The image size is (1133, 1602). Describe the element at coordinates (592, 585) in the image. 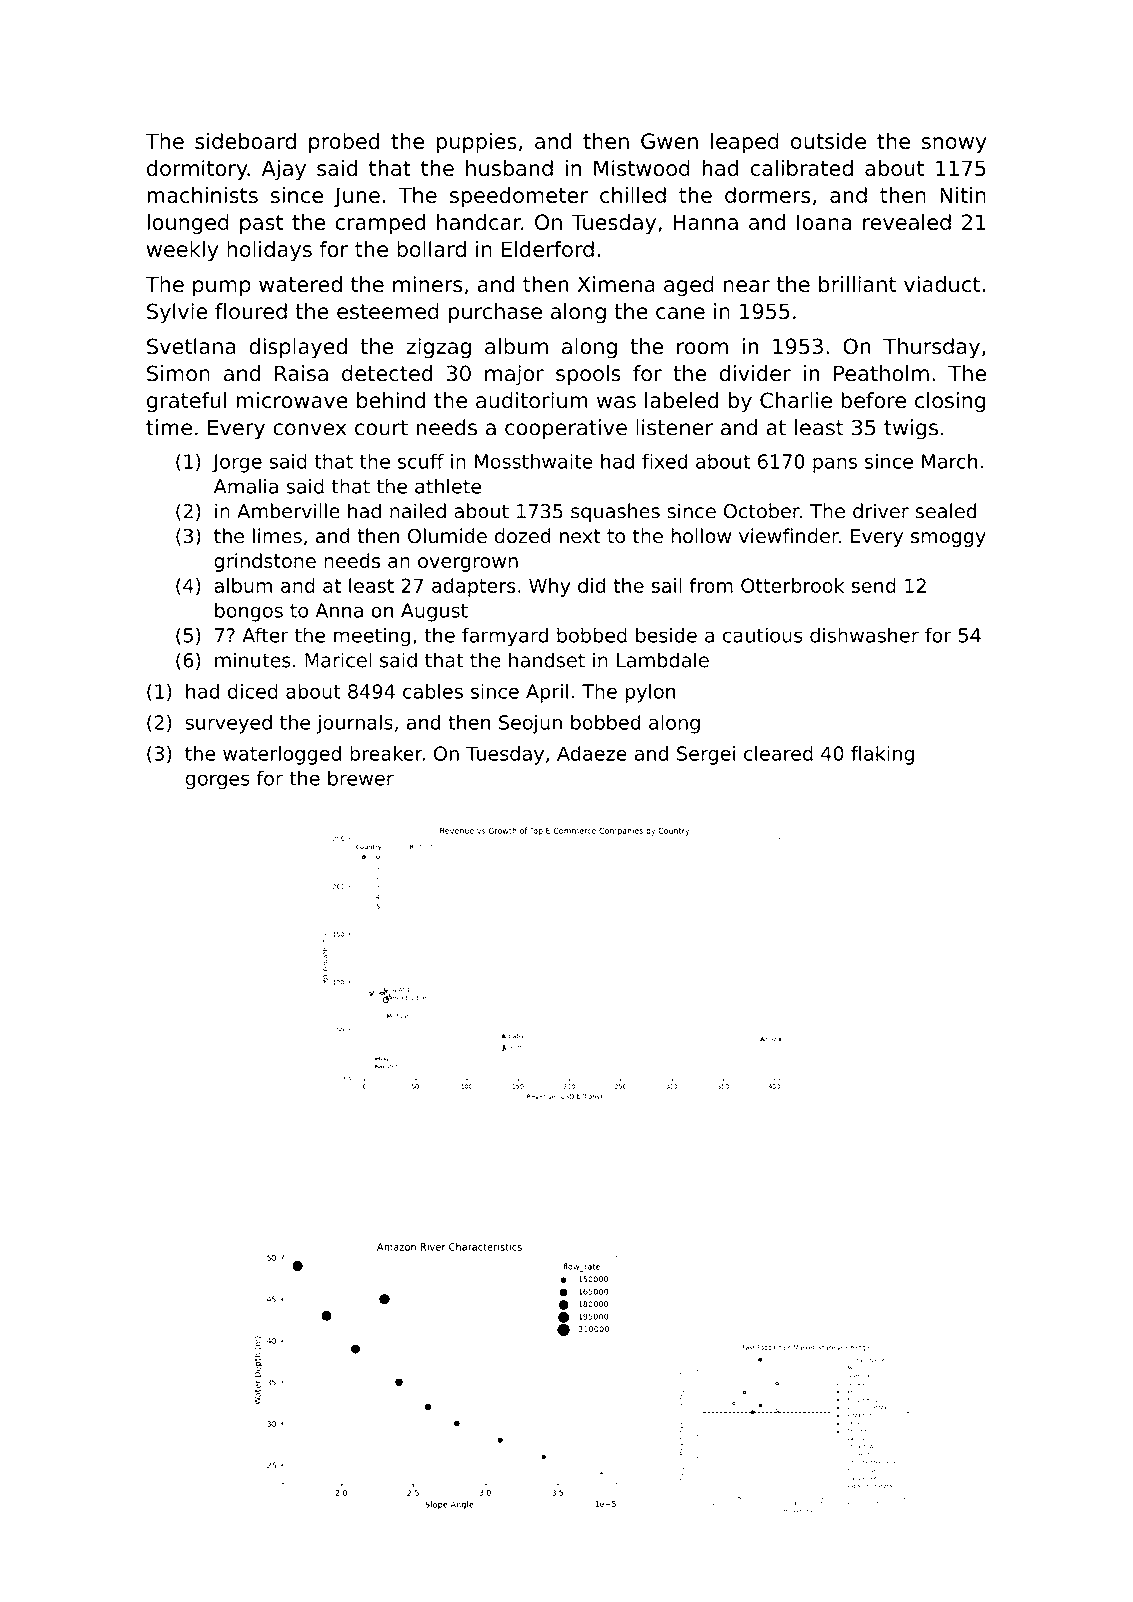

I see `did` at that location.
